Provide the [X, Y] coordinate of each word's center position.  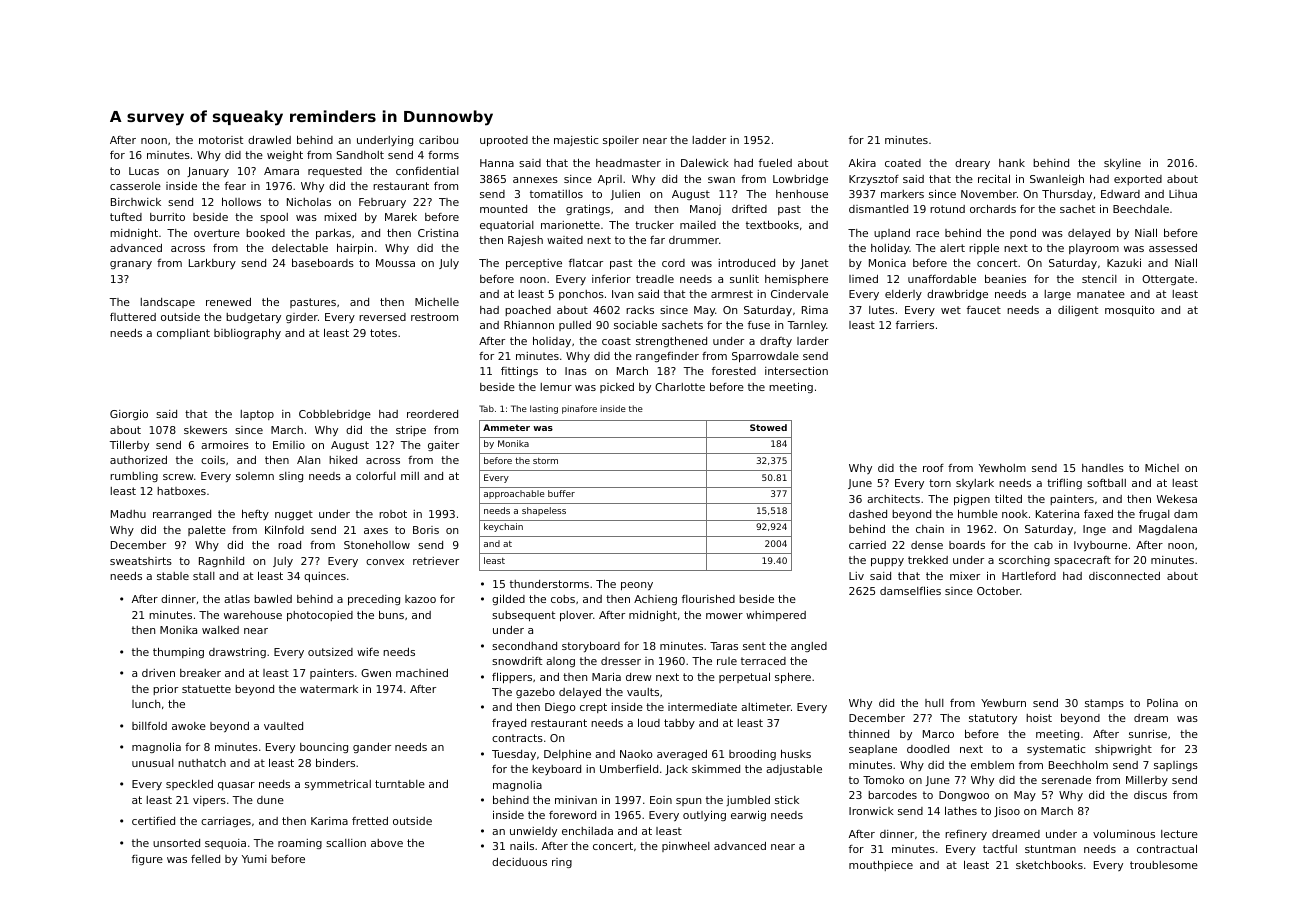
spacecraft [1082, 561]
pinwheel [686, 847]
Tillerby [129, 446]
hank [1012, 163]
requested [335, 172]
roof [933, 468]
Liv [856, 576]
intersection [796, 371]
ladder [709, 140]
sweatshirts [141, 561]
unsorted [176, 843]
